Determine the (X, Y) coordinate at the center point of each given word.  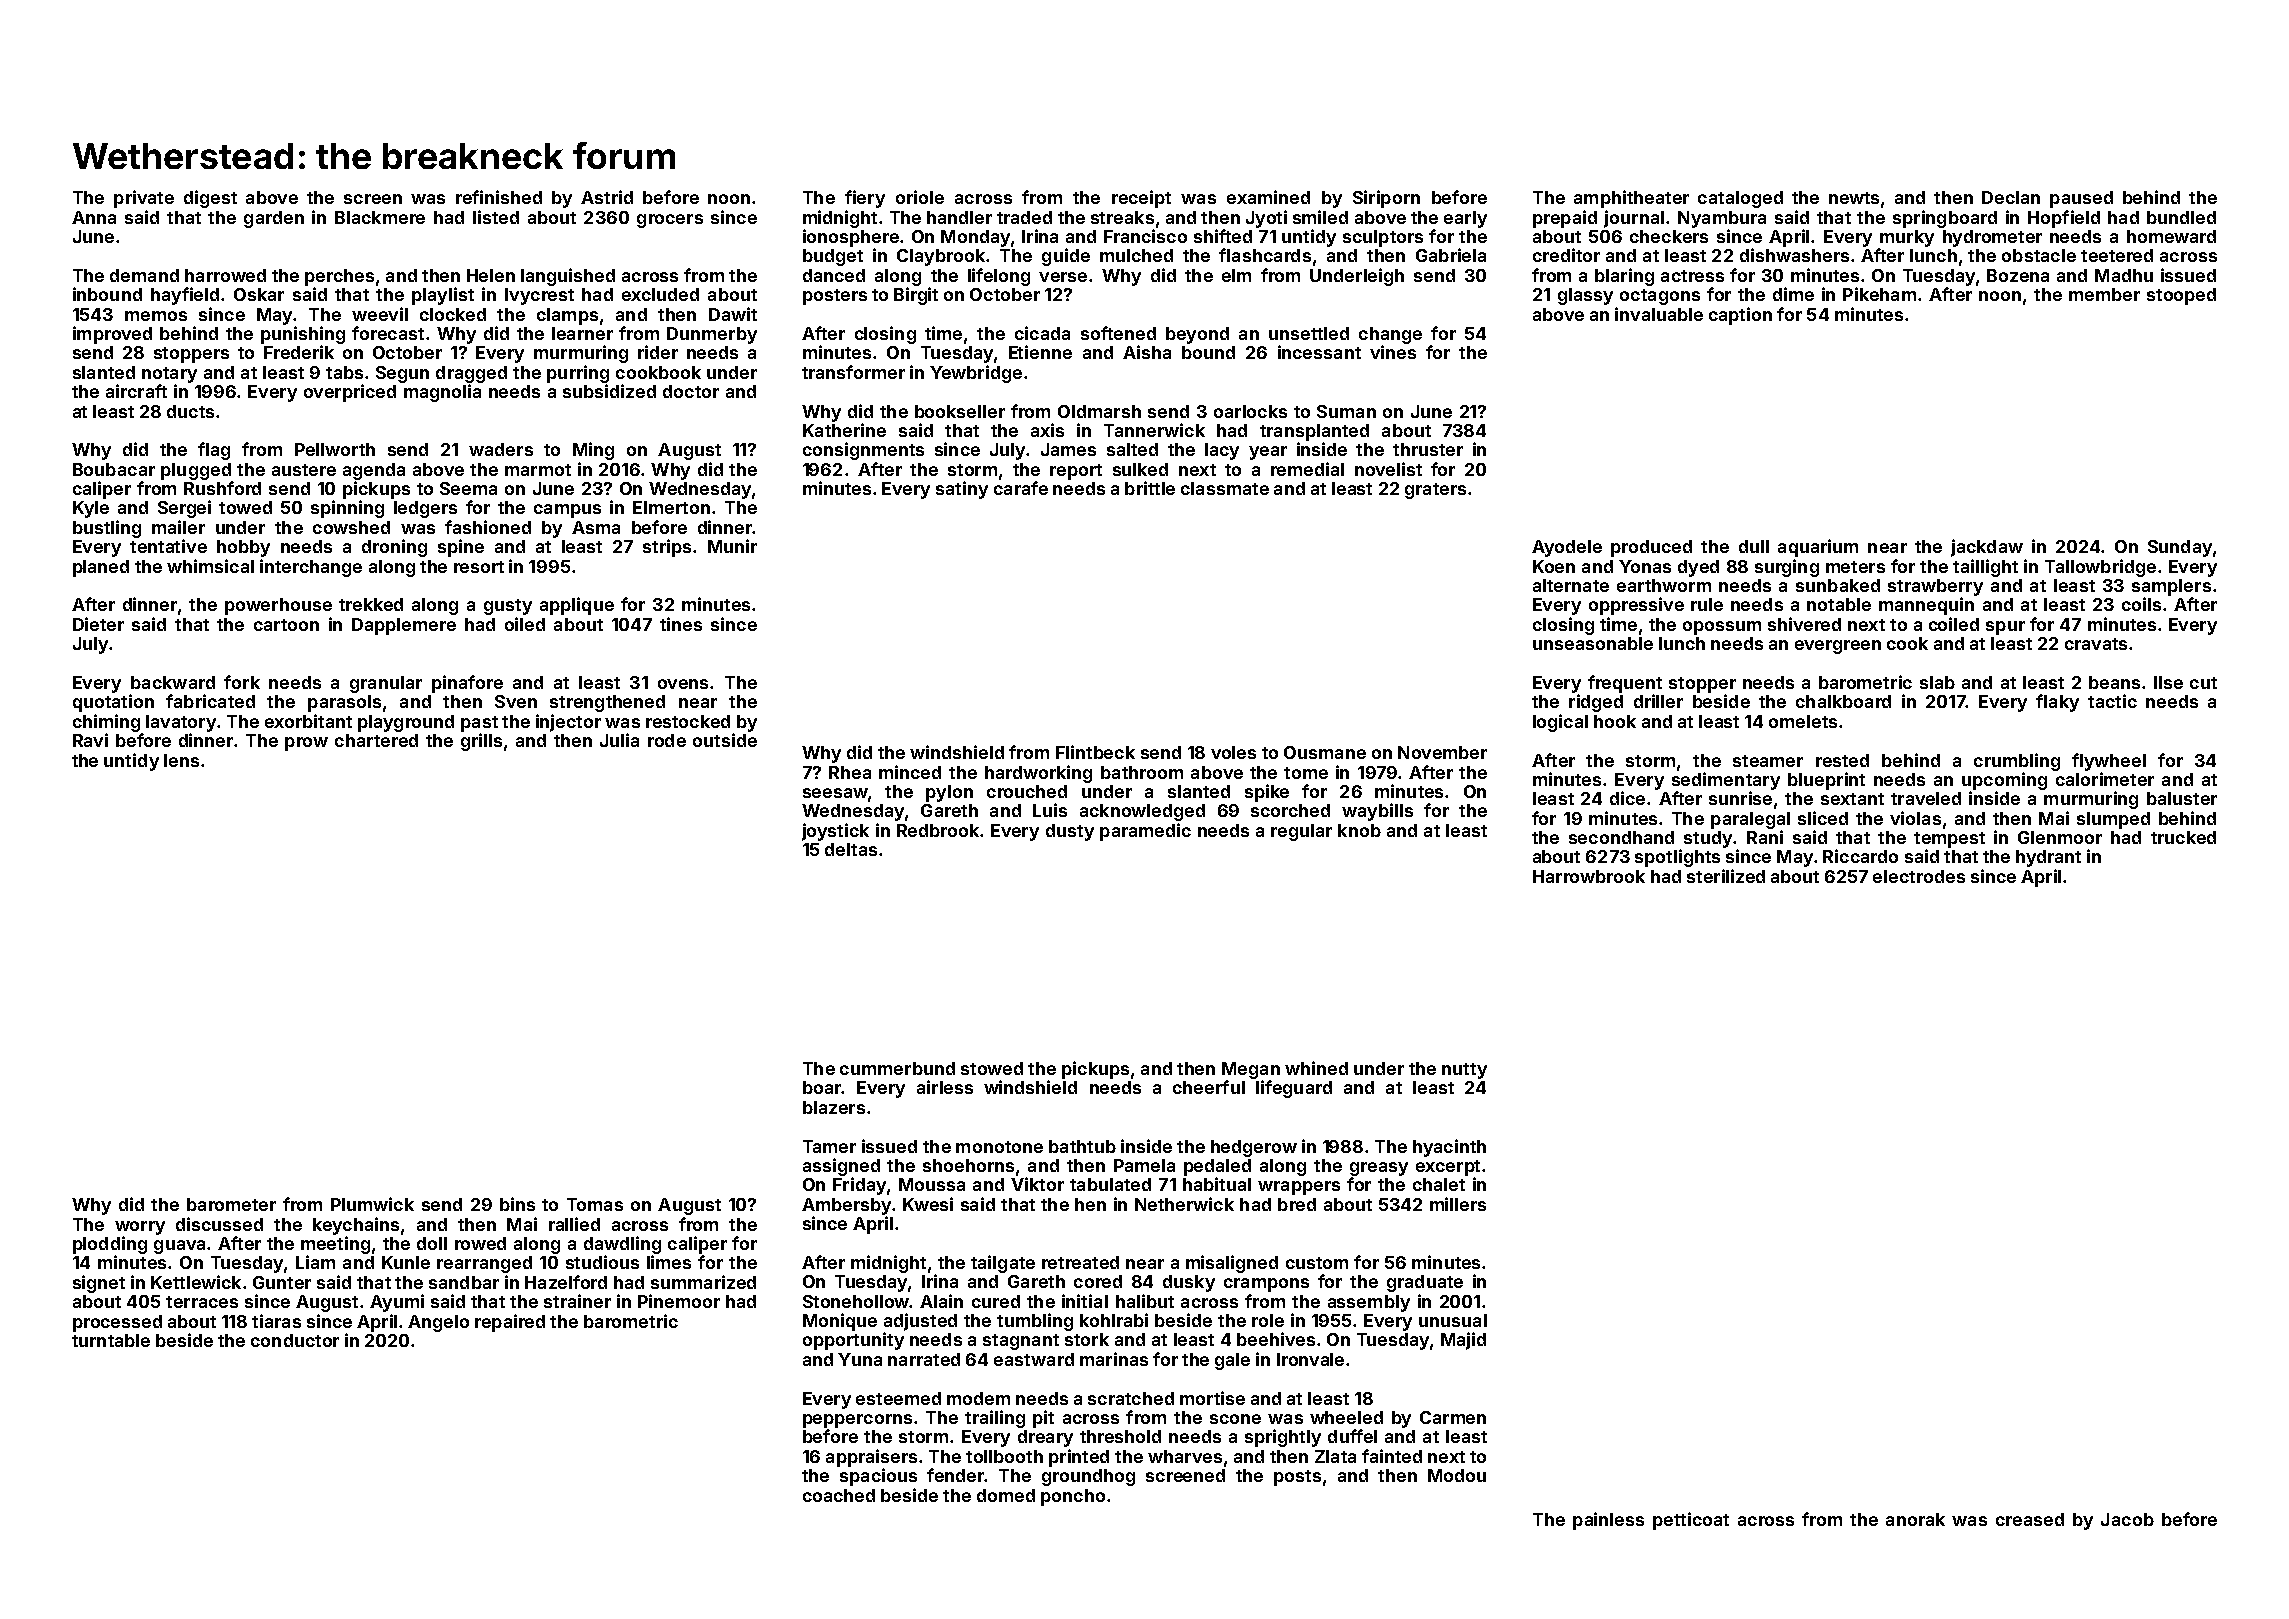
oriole (920, 197)
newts (1854, 198)
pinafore (467, 684)
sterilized (1726, 876)
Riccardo (1860, 856)
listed (496, 217)
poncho (1073, 1497)
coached (839, 1495)
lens (181, 760)
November (1442, 752)
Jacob (2127, 1519)
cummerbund (897, 1068)
